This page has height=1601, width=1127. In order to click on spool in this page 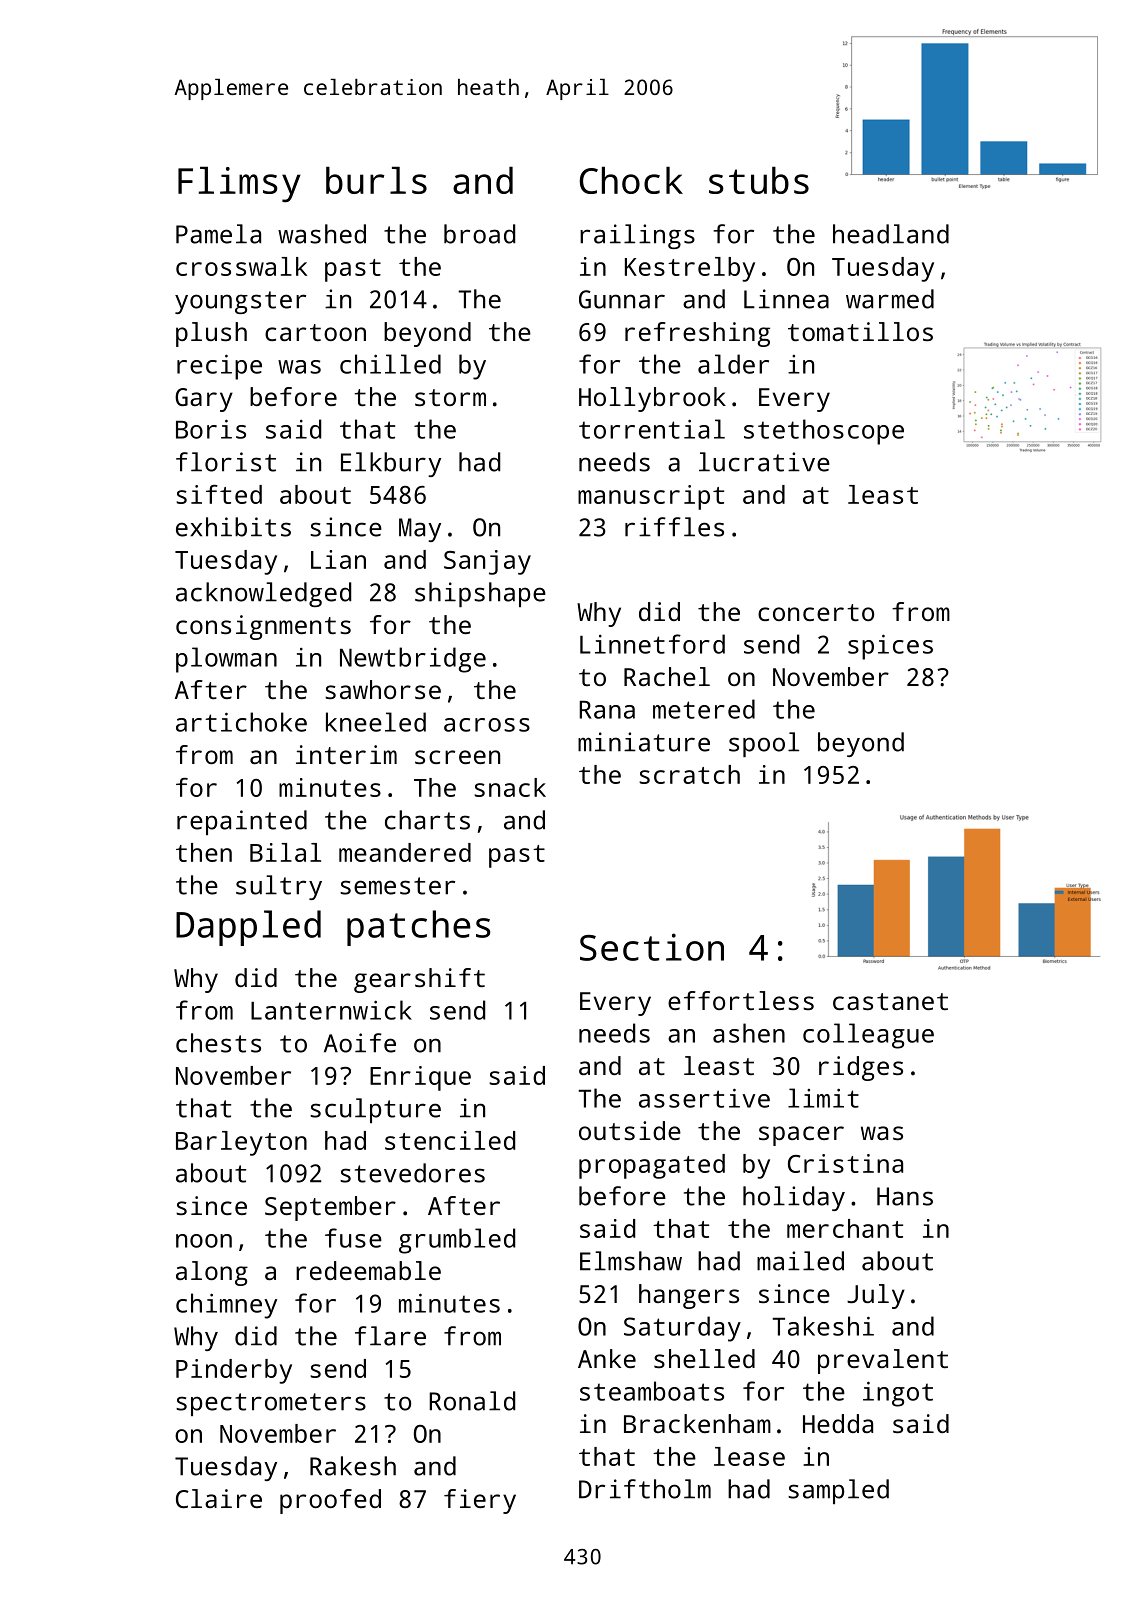, I will do `click(764, 744)`.
